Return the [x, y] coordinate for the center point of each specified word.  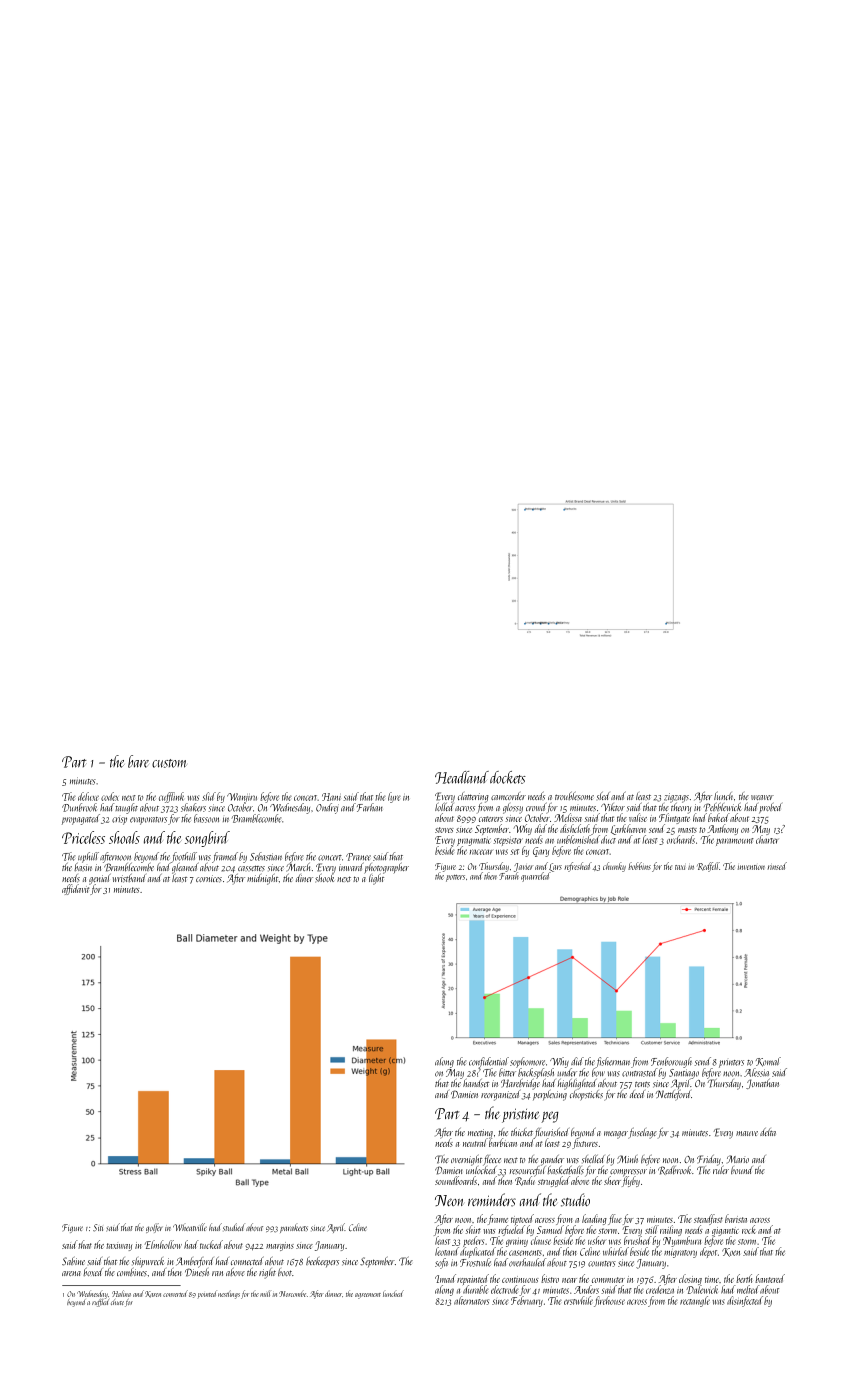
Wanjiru [242, 798]
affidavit [76, 889]
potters [455, 878]
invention [751, 867]
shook [324, 878]
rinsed [777, 866]
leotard [447, 1251]
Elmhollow [163, 1244]
